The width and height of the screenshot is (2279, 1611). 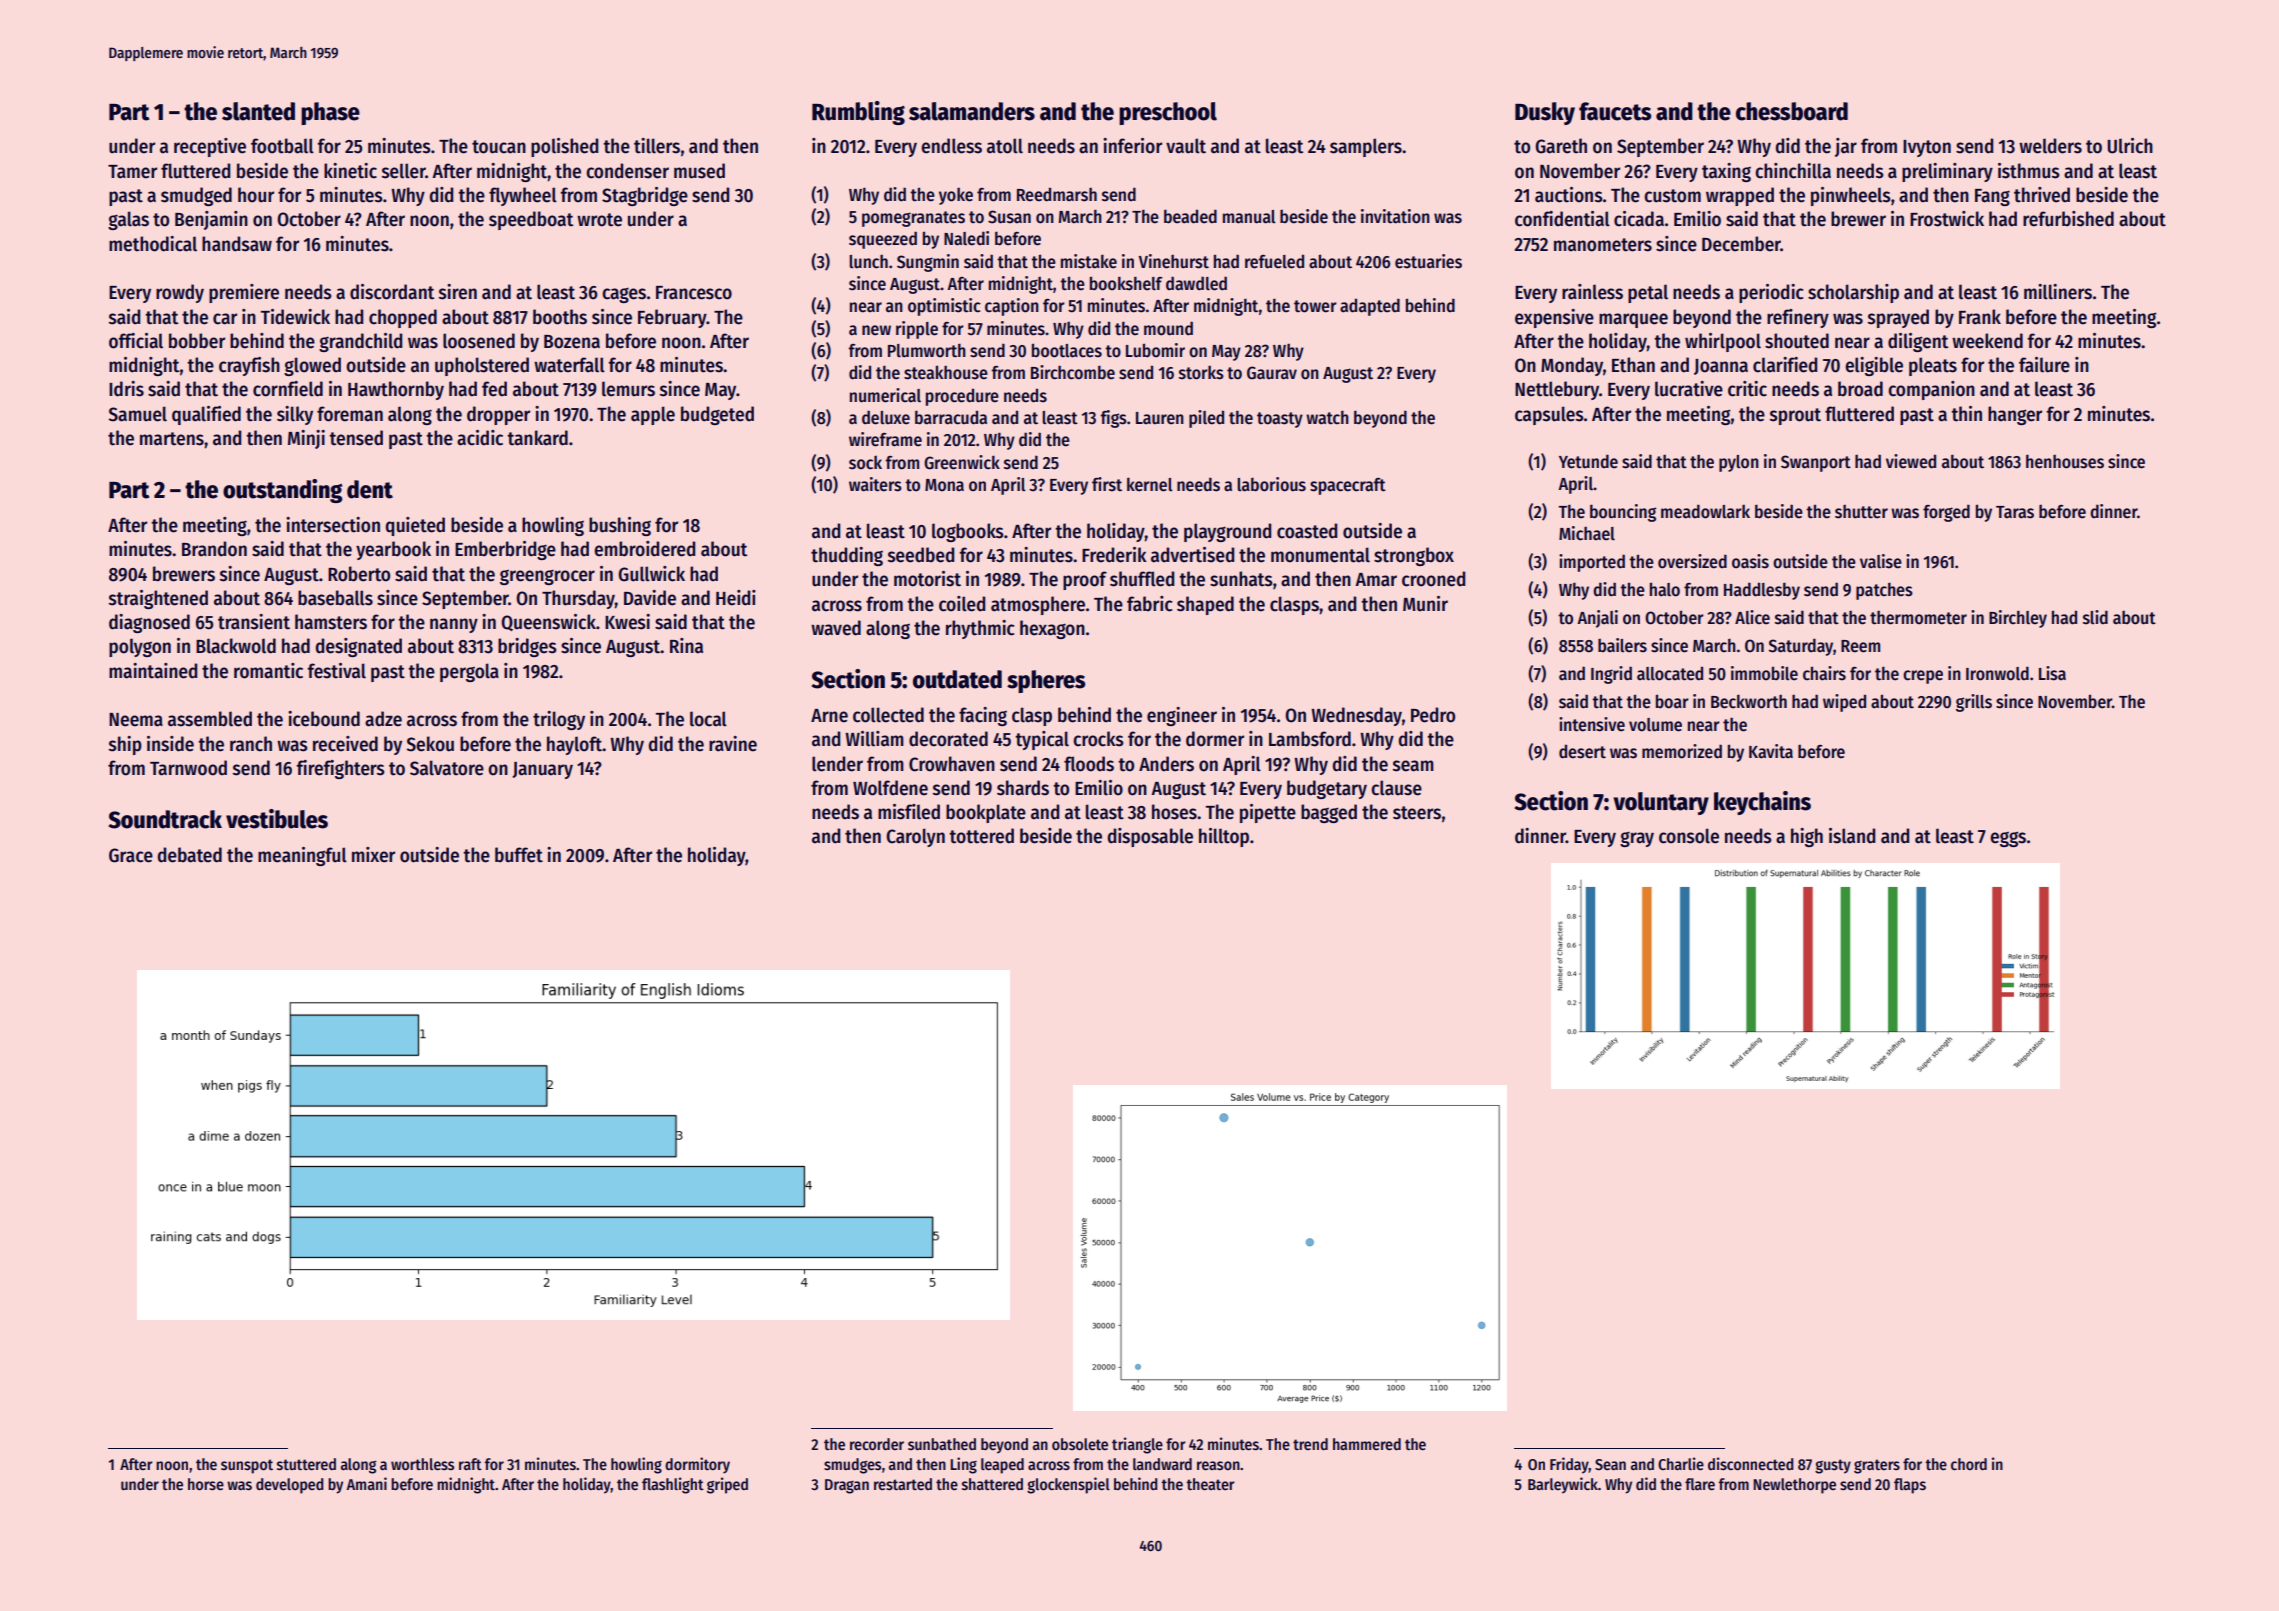 What do you see at coordinates (136, 720) in the screenshot?
I see `Neema` at bounding box center [136, 720].
